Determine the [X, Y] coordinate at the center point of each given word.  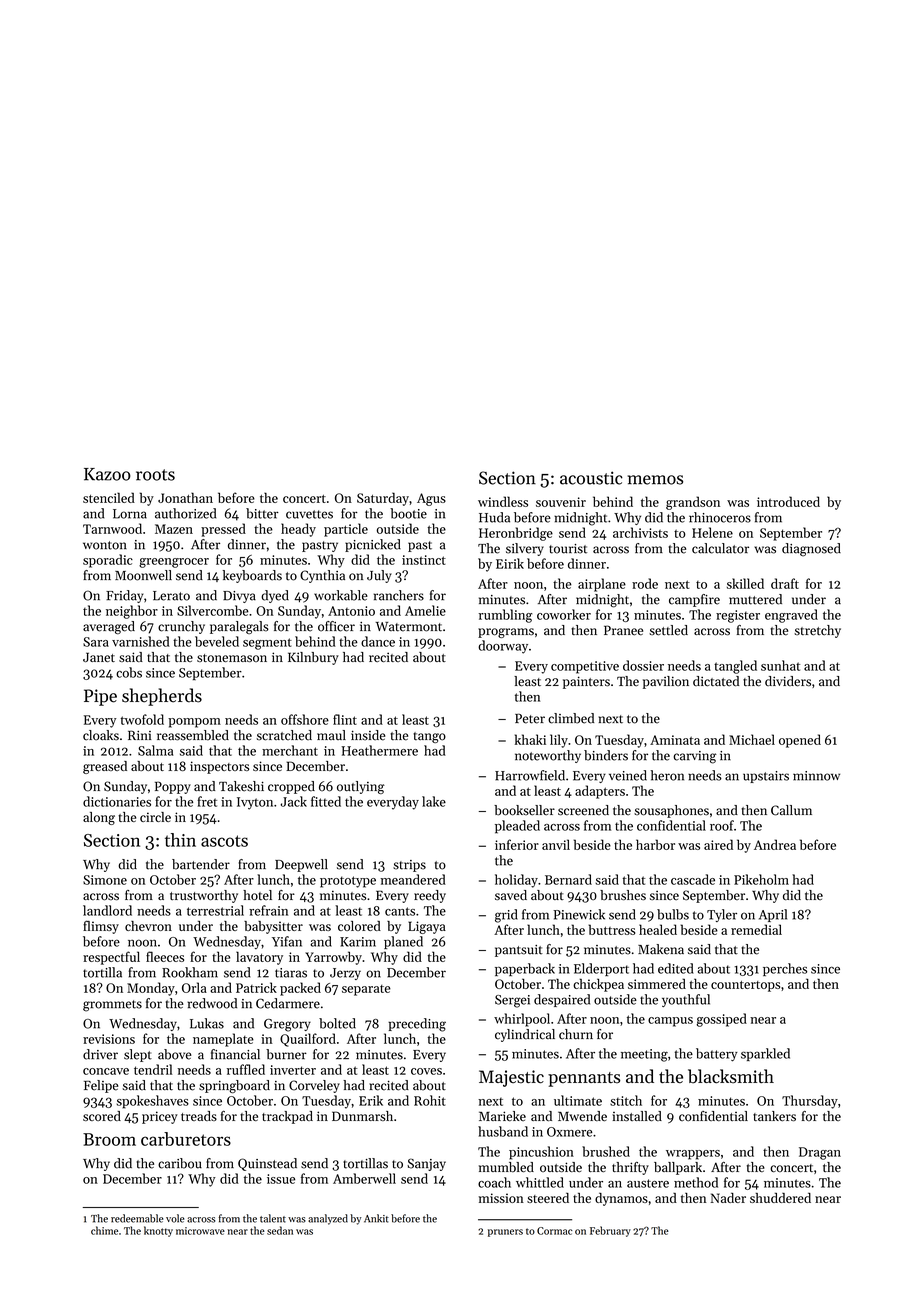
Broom [109, 1139]
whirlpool [522, 1020]
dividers [788, 681]
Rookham [190, 972]
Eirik [510, 563]
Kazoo [107, 474]
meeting [644, 1055]
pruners [505, 1233]
